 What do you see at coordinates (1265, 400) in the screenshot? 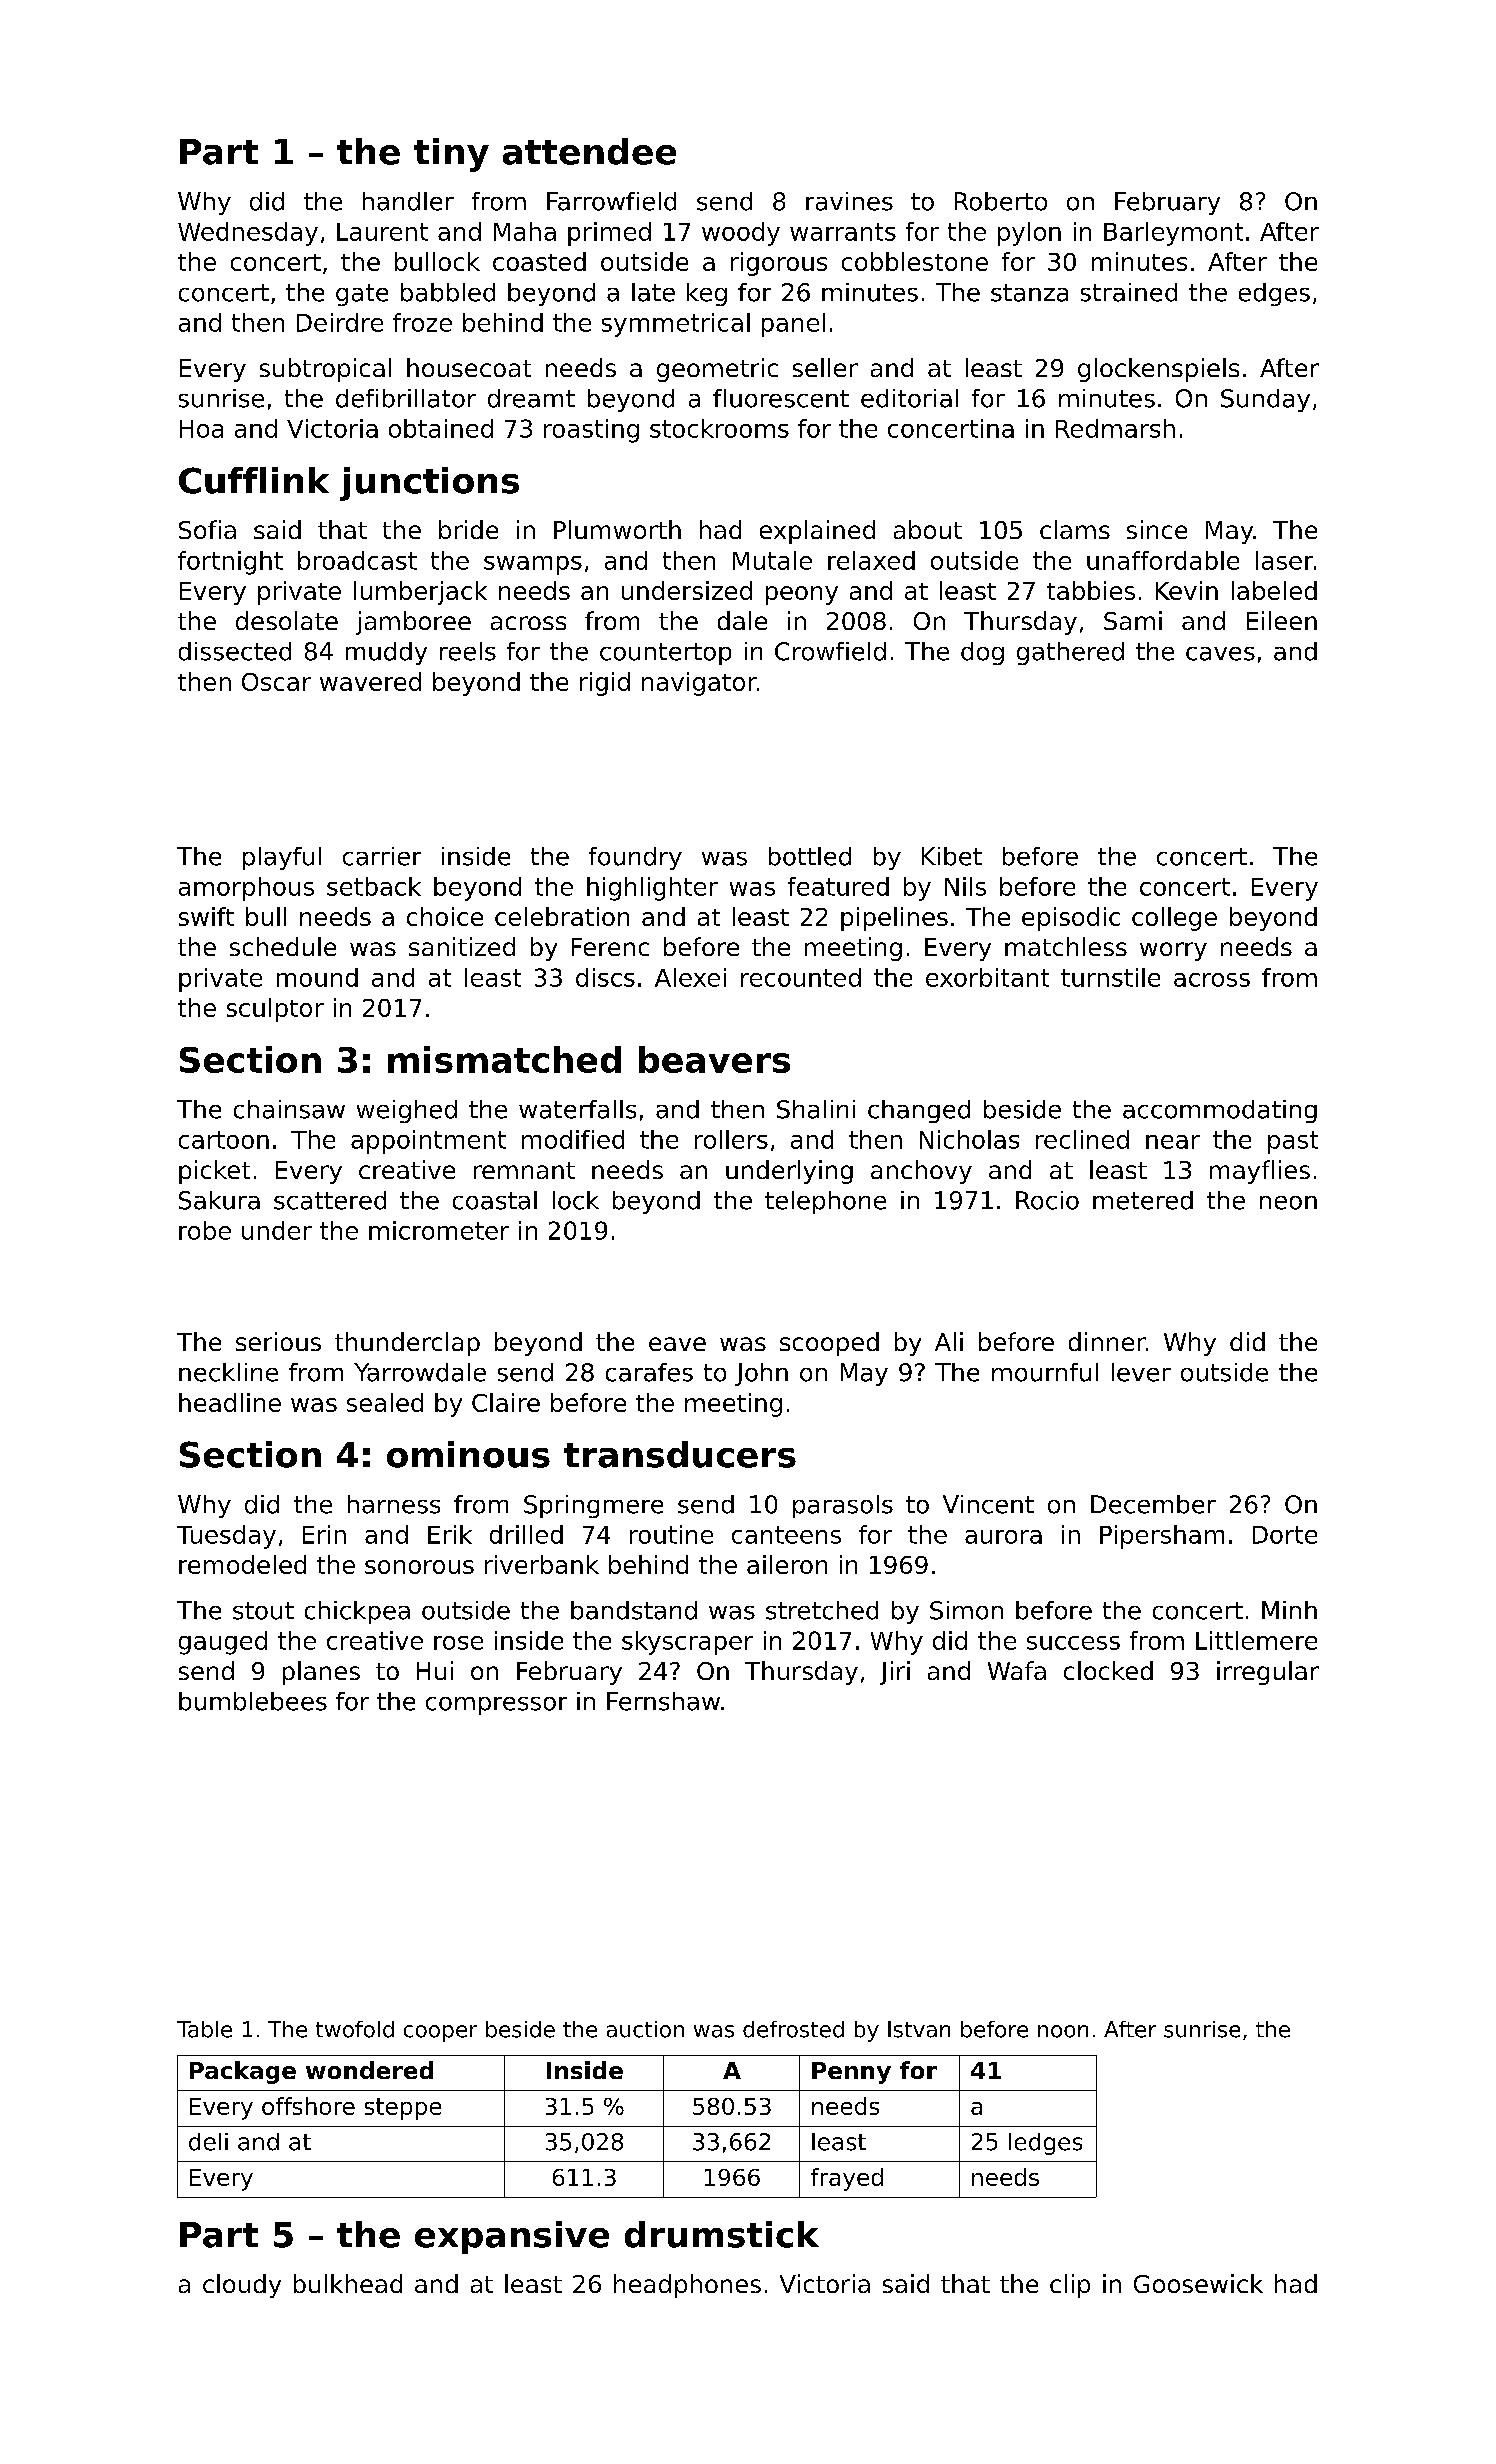
I see `Sunday` at bounding box center [1265, 400].
